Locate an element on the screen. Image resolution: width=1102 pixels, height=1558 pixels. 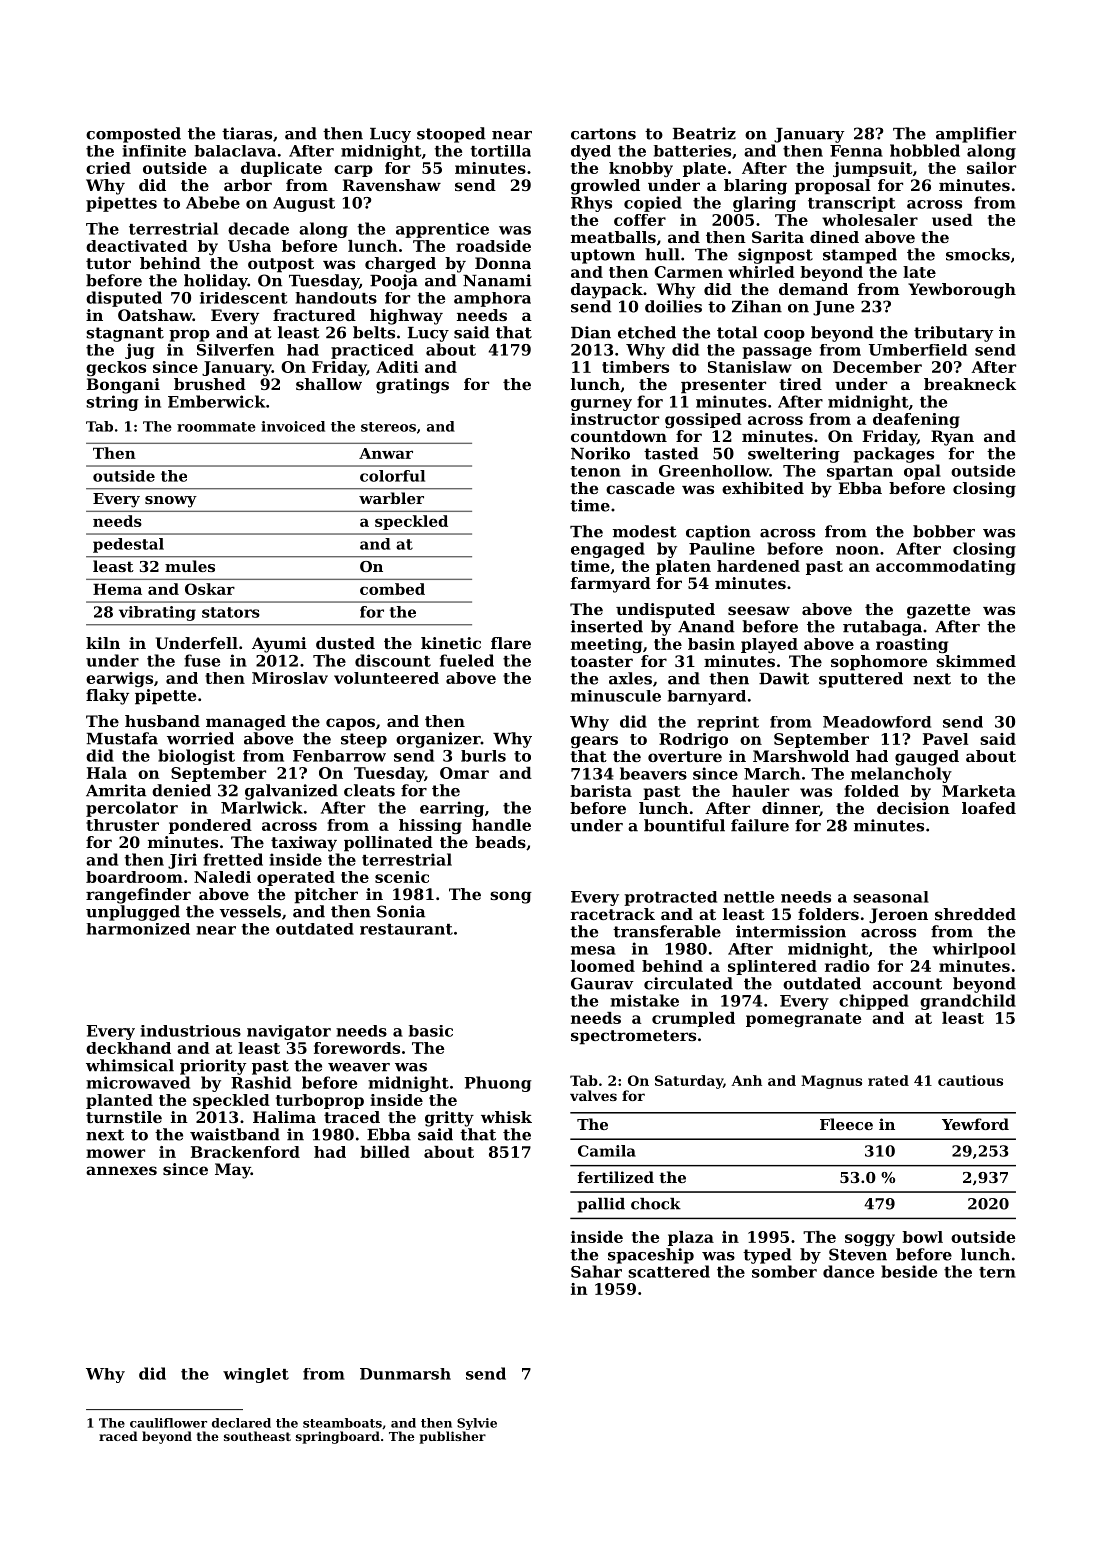
stooped is located at coordinates (451, 135).
